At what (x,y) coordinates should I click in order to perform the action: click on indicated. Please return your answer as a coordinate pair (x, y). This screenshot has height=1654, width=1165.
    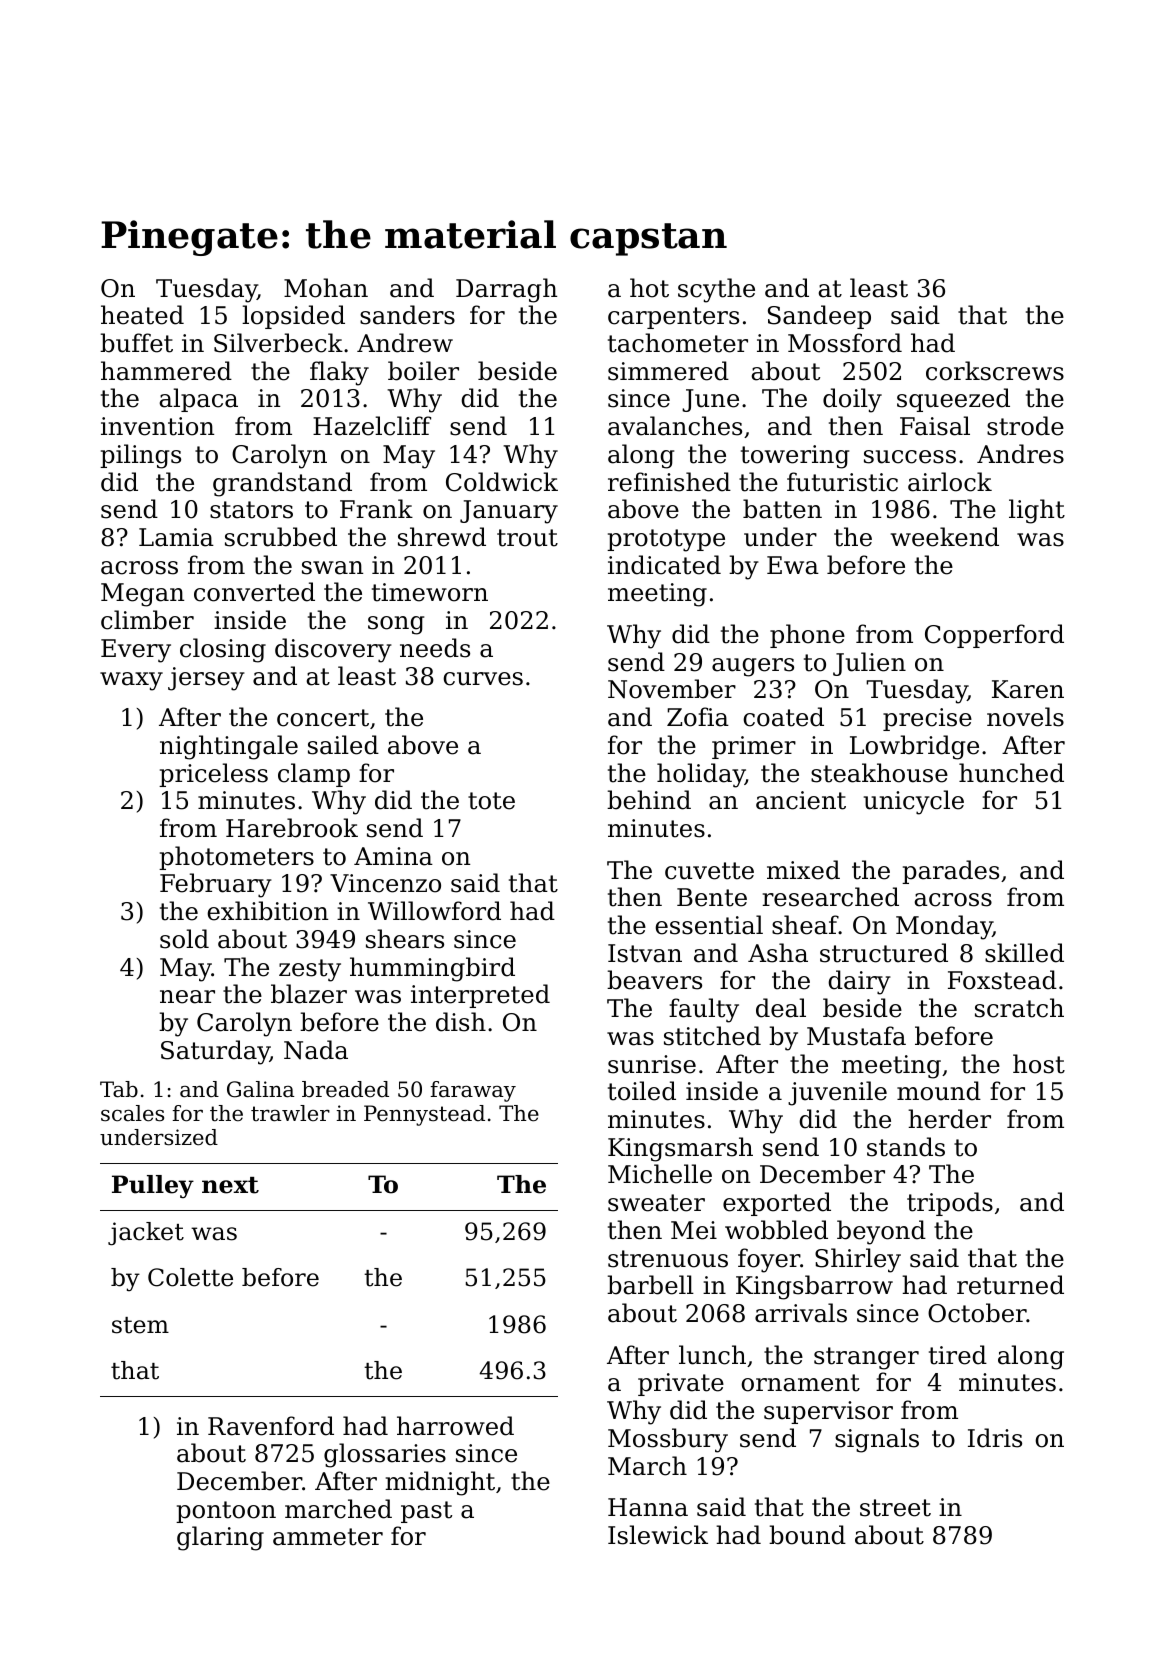
    Looking at the image, I should click on (664, 565).
